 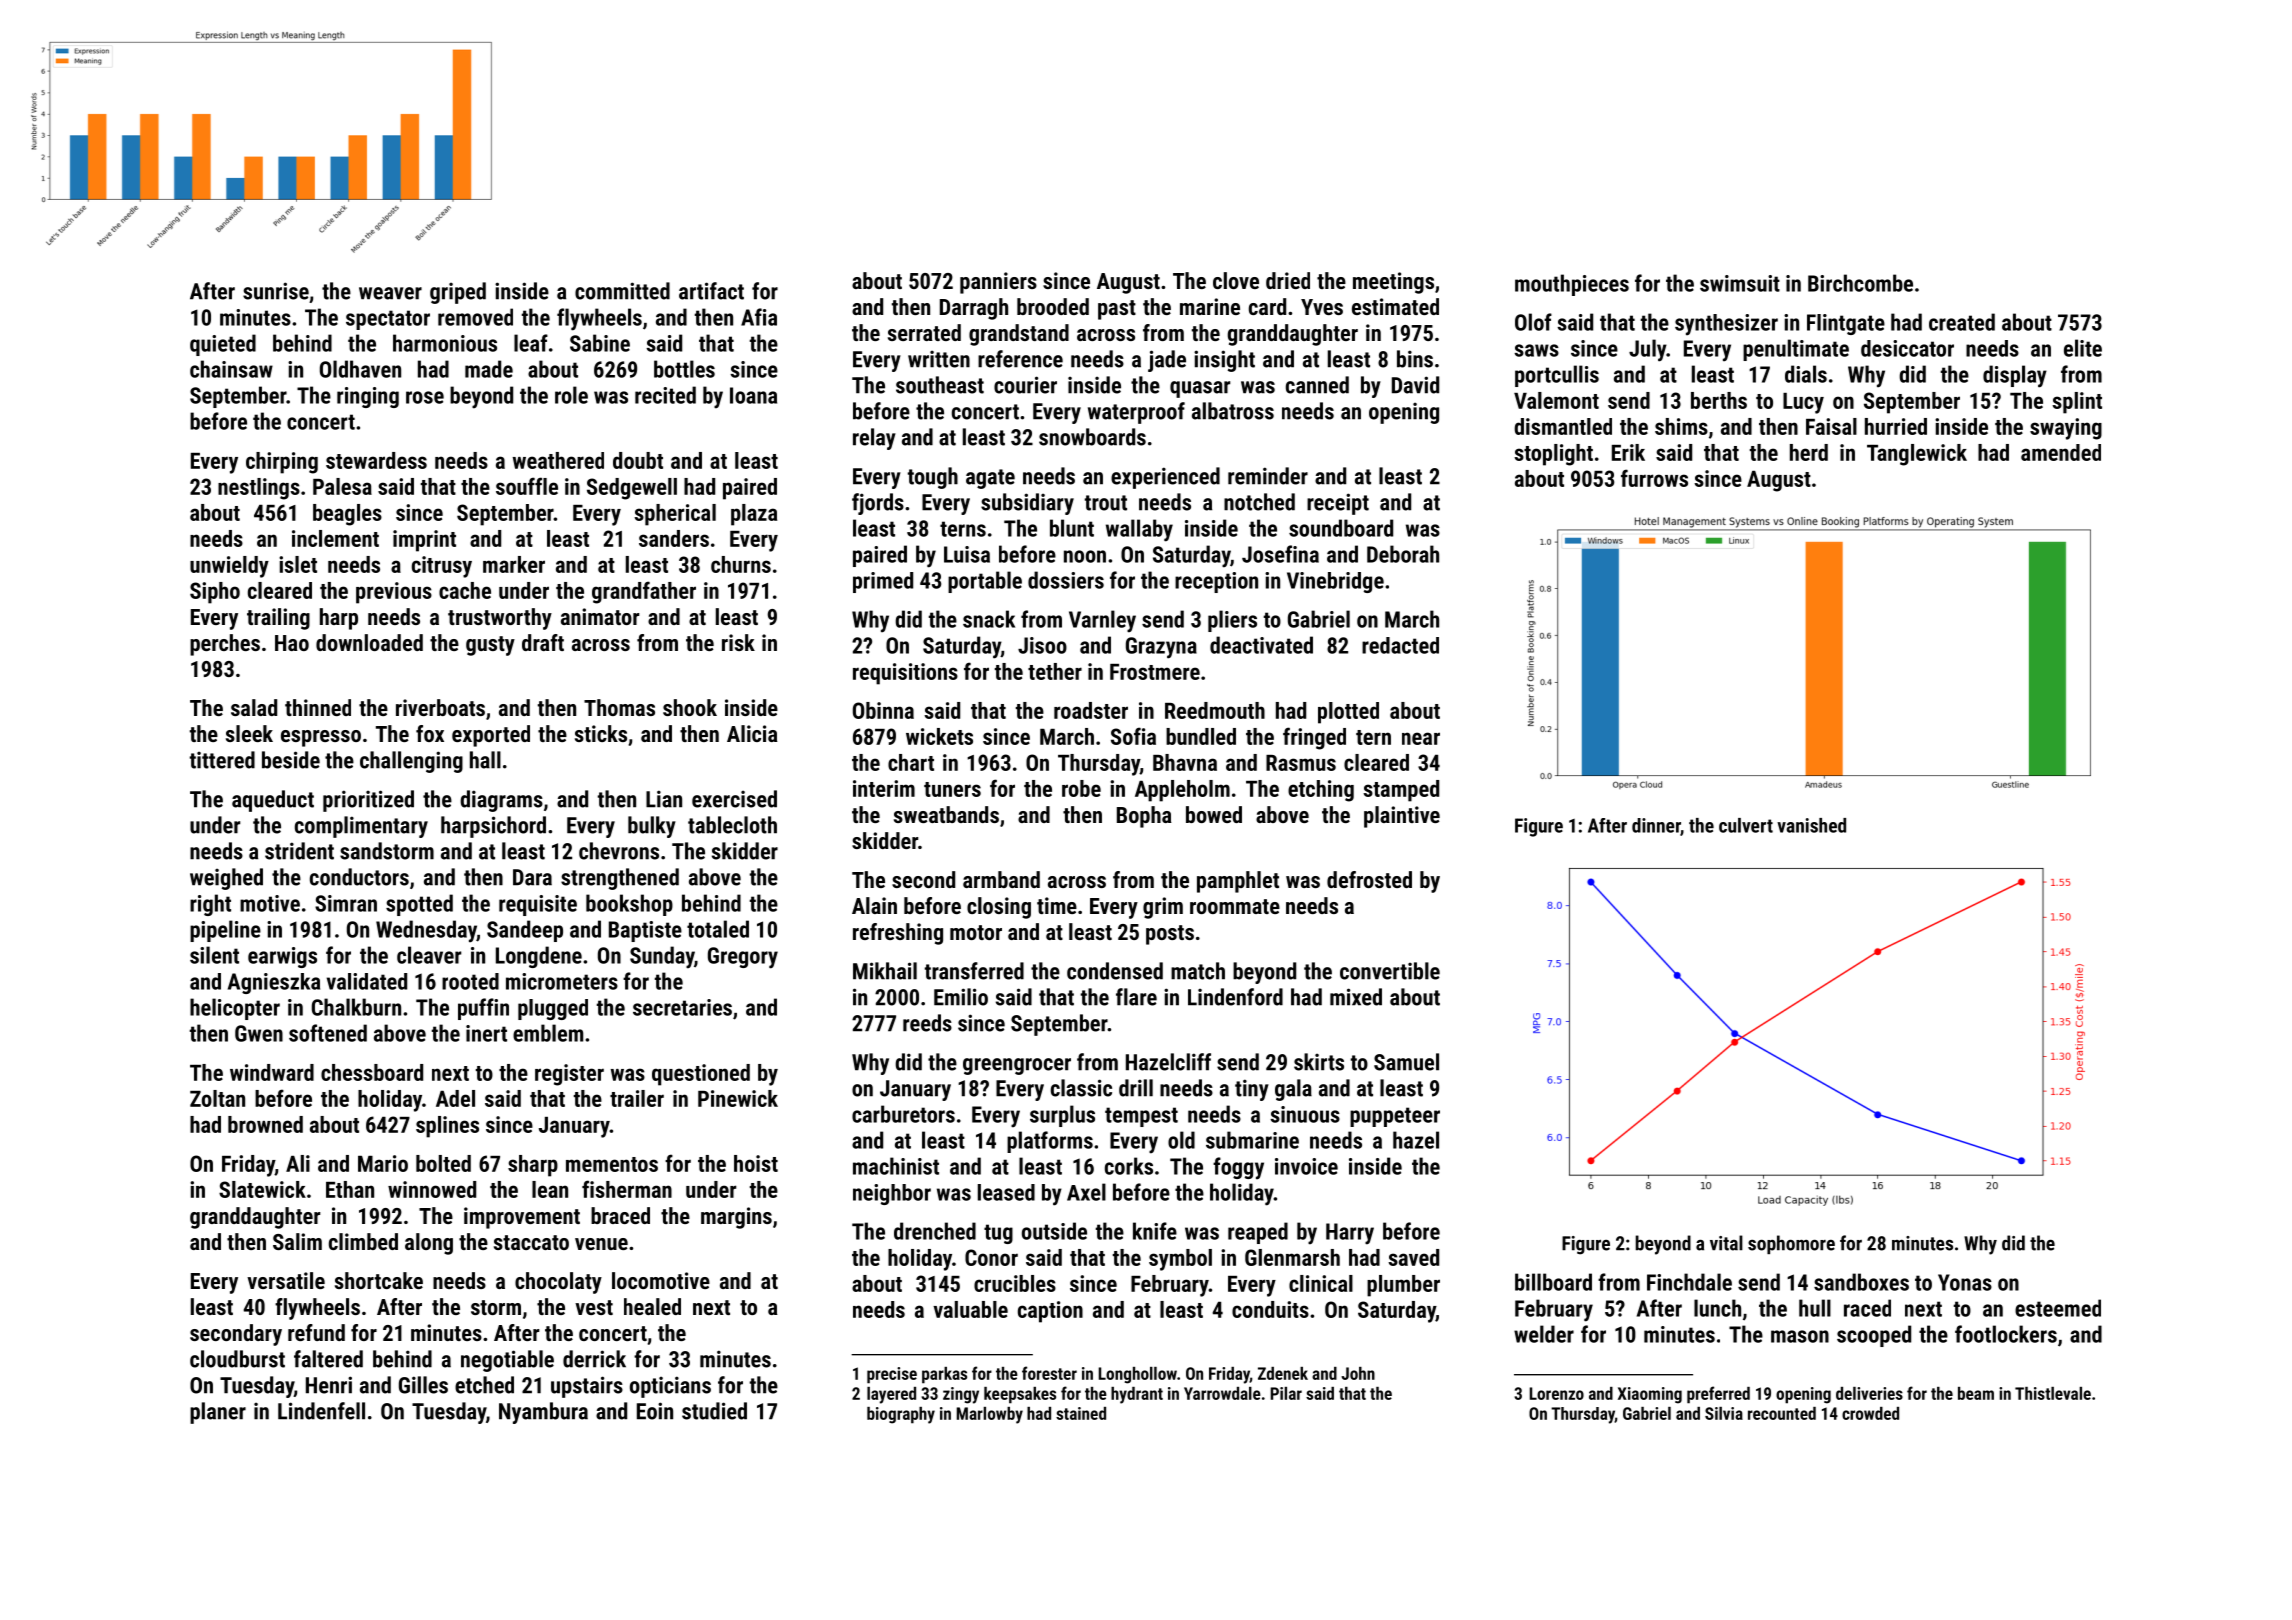 What do you see at coordinates (501, 801) in the screenshot?
I see `diagrams` at bounding box center [501, 801].
